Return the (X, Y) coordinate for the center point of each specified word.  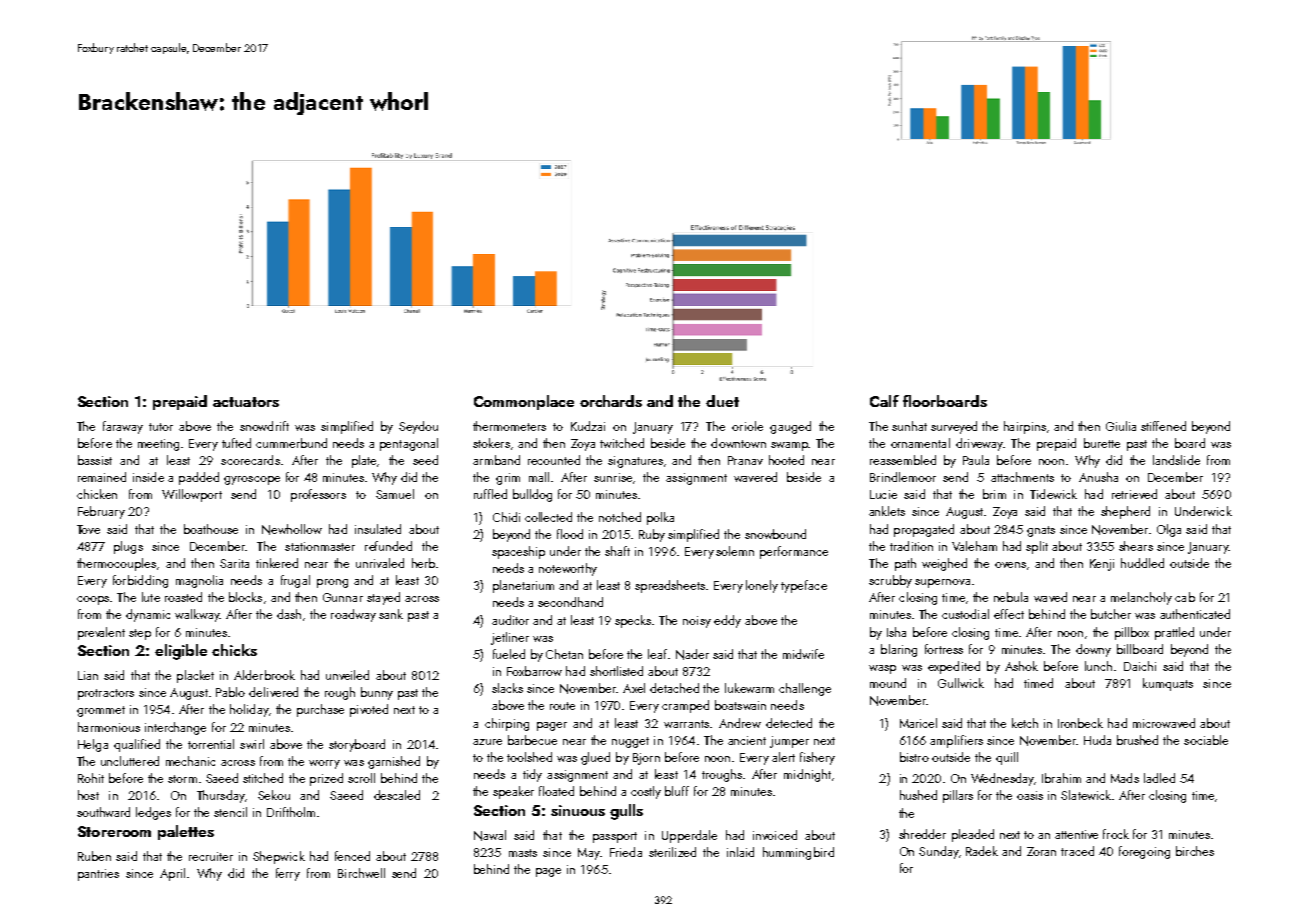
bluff (677, 791)
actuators (246, 402)
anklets (887, 511)
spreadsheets (670, 586)
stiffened (1163, 426)
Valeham (974, 546)
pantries (98, 875)
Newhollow (292, 529)
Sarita (234, 563)
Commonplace (524, 402)
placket (195, 676)
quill (1007, 758)
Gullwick (961, 683)
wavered (755, 477)
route (562, 706)
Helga (93, 745)
